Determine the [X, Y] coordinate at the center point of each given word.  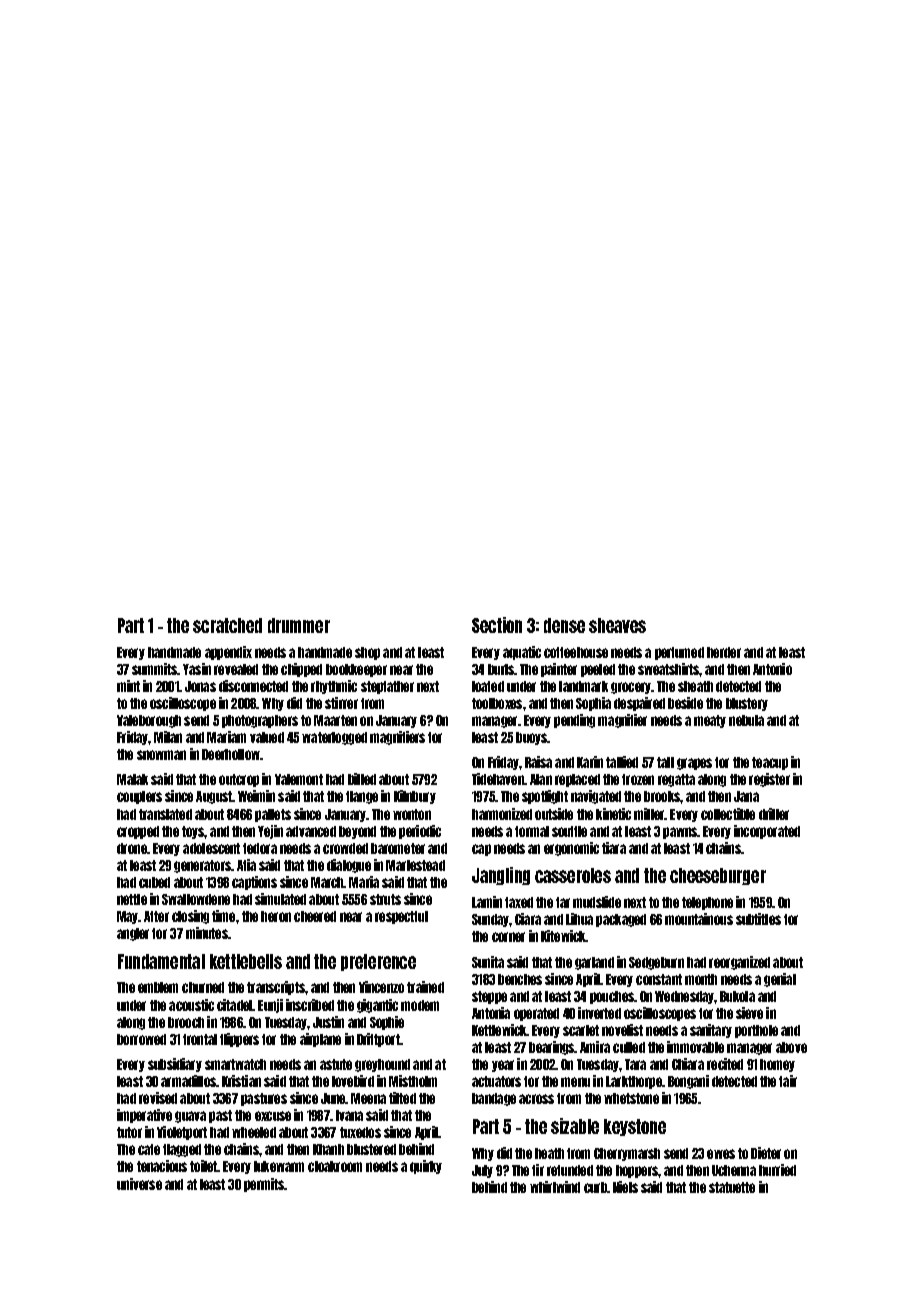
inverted [599, 1013]
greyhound [382, 1065]
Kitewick [563, 936]
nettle [132, 899]
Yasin [197, 669]
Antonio [772, 669]
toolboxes [497, 703]
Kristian [241, 1081]
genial [780, 980]
